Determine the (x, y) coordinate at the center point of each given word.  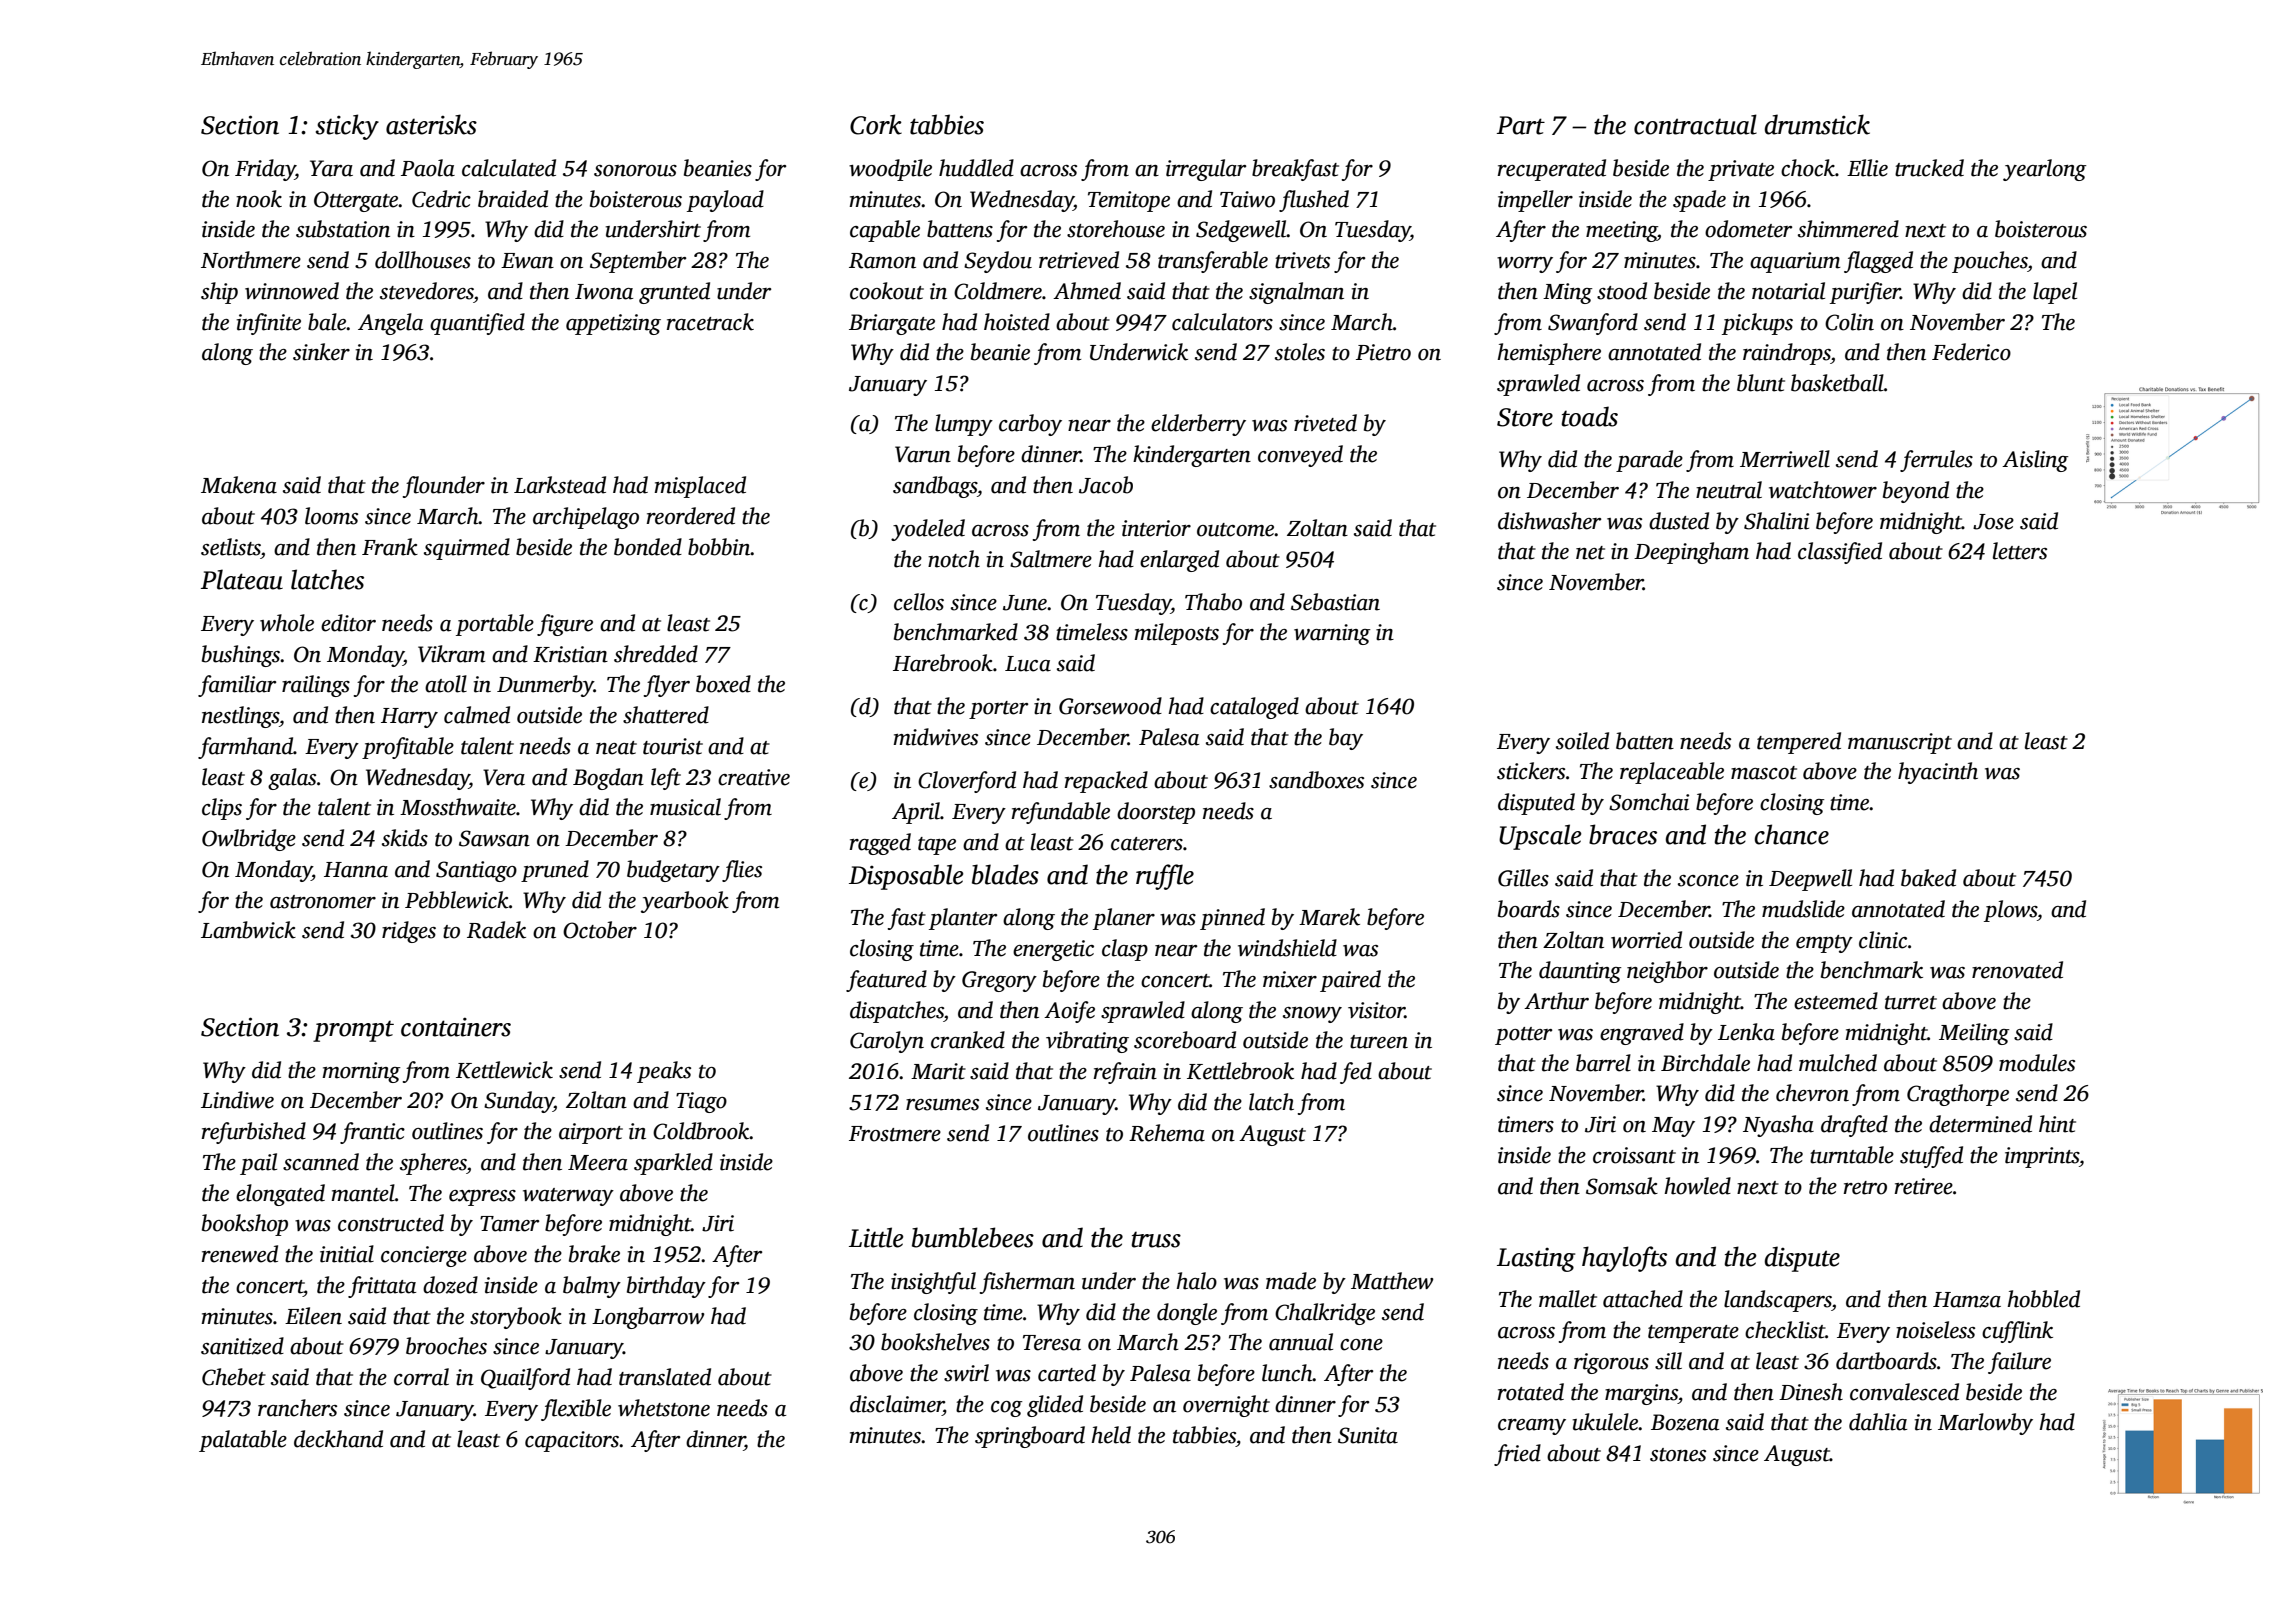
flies (742, 871)
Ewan (527, 261)
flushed (1314, 201)
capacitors (572, 1441)
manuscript (1900, 743)
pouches (1989, 262)
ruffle (1165, 877)
